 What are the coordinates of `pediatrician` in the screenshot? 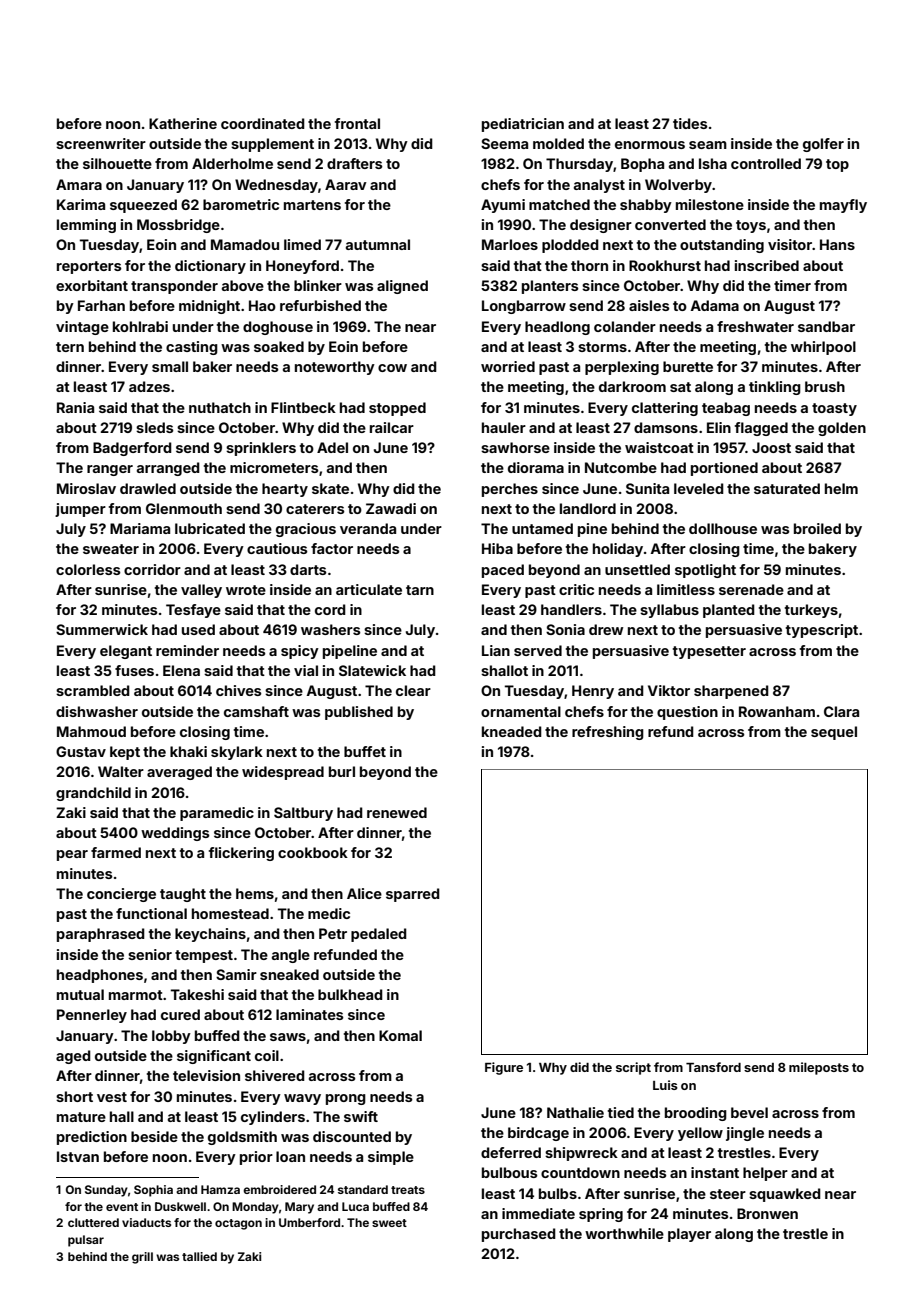 It's located at (523, 125).
